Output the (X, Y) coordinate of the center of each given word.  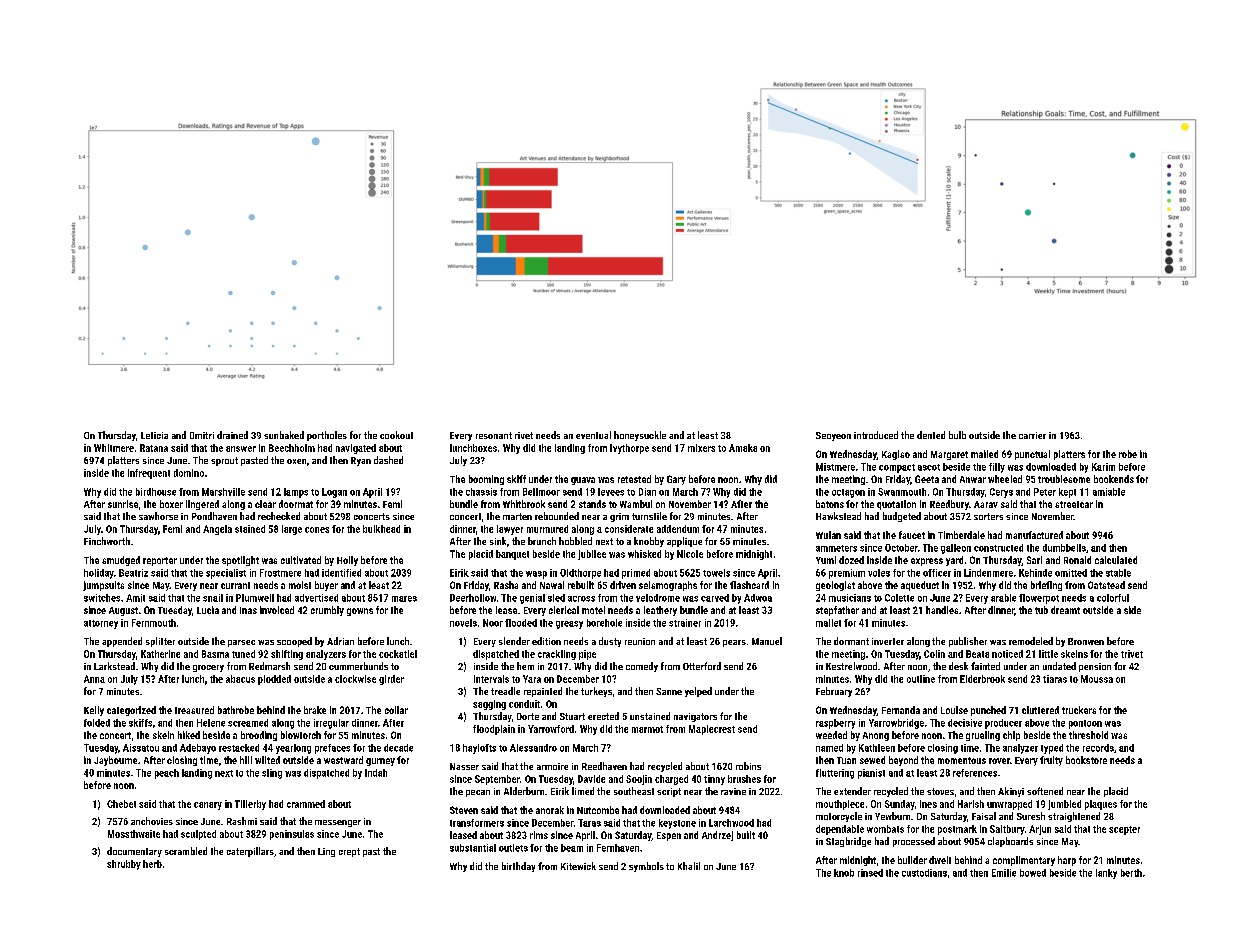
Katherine (160, 654)
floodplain (494, 730)
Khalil (689, 866)
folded (97, 723)
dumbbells (1064, 548)
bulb (957, 435)
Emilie (1004, 873)
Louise (954, 710)
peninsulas (292, 835)
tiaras (1055, 679)
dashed (388, 460)
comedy (642, 667)
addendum (678, 529)
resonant (494, 435)
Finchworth (107, 541)
